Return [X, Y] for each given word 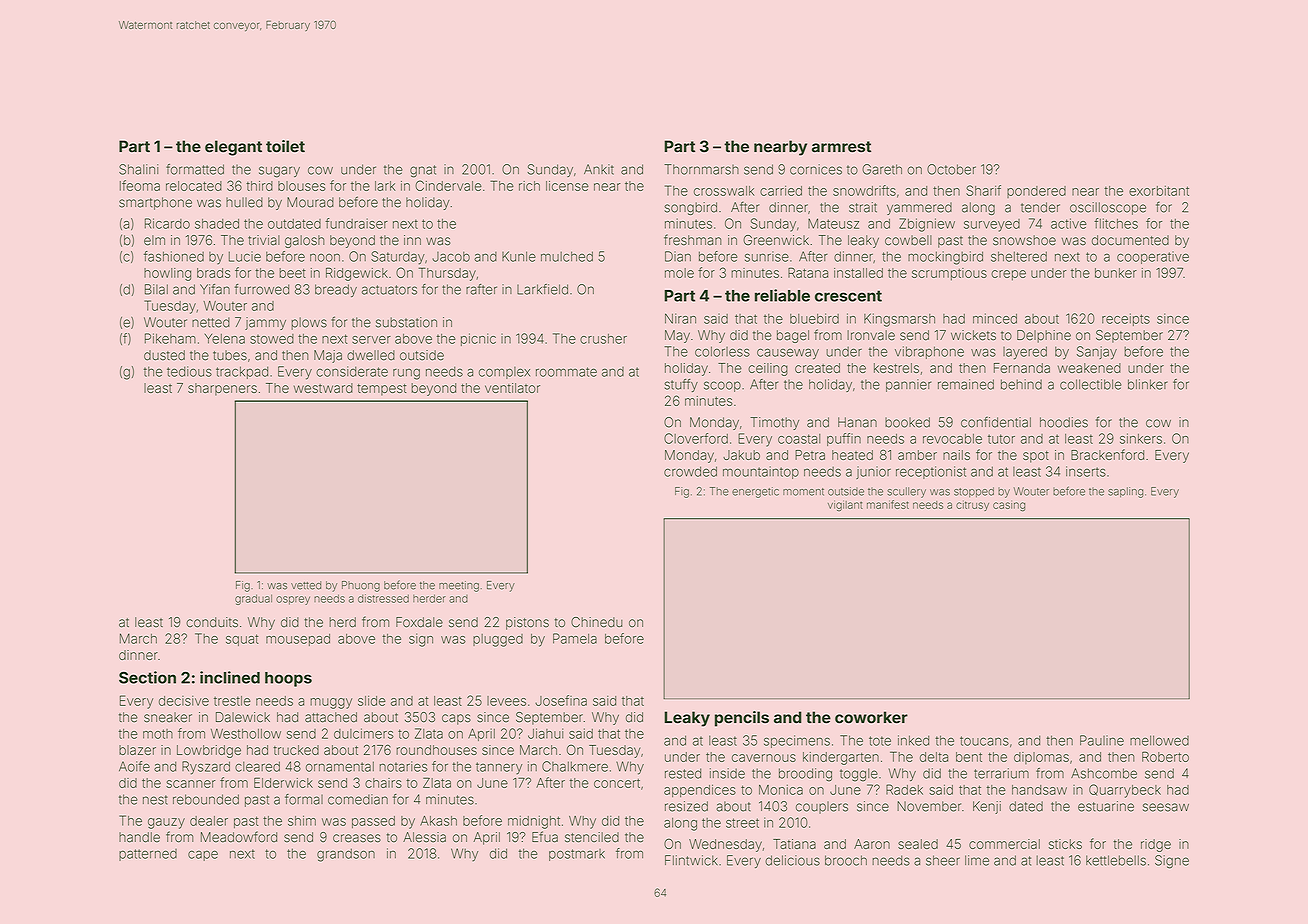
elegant [233, 148]
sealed [918, 844]
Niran [680, 318]
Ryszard [206, 768]
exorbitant [1159, 191]
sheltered [1019, 256]
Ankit [599, 169]
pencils [742, 719]
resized [686, 806]
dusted [164, 355]
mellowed [1159, 740]
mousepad [298, 640]
